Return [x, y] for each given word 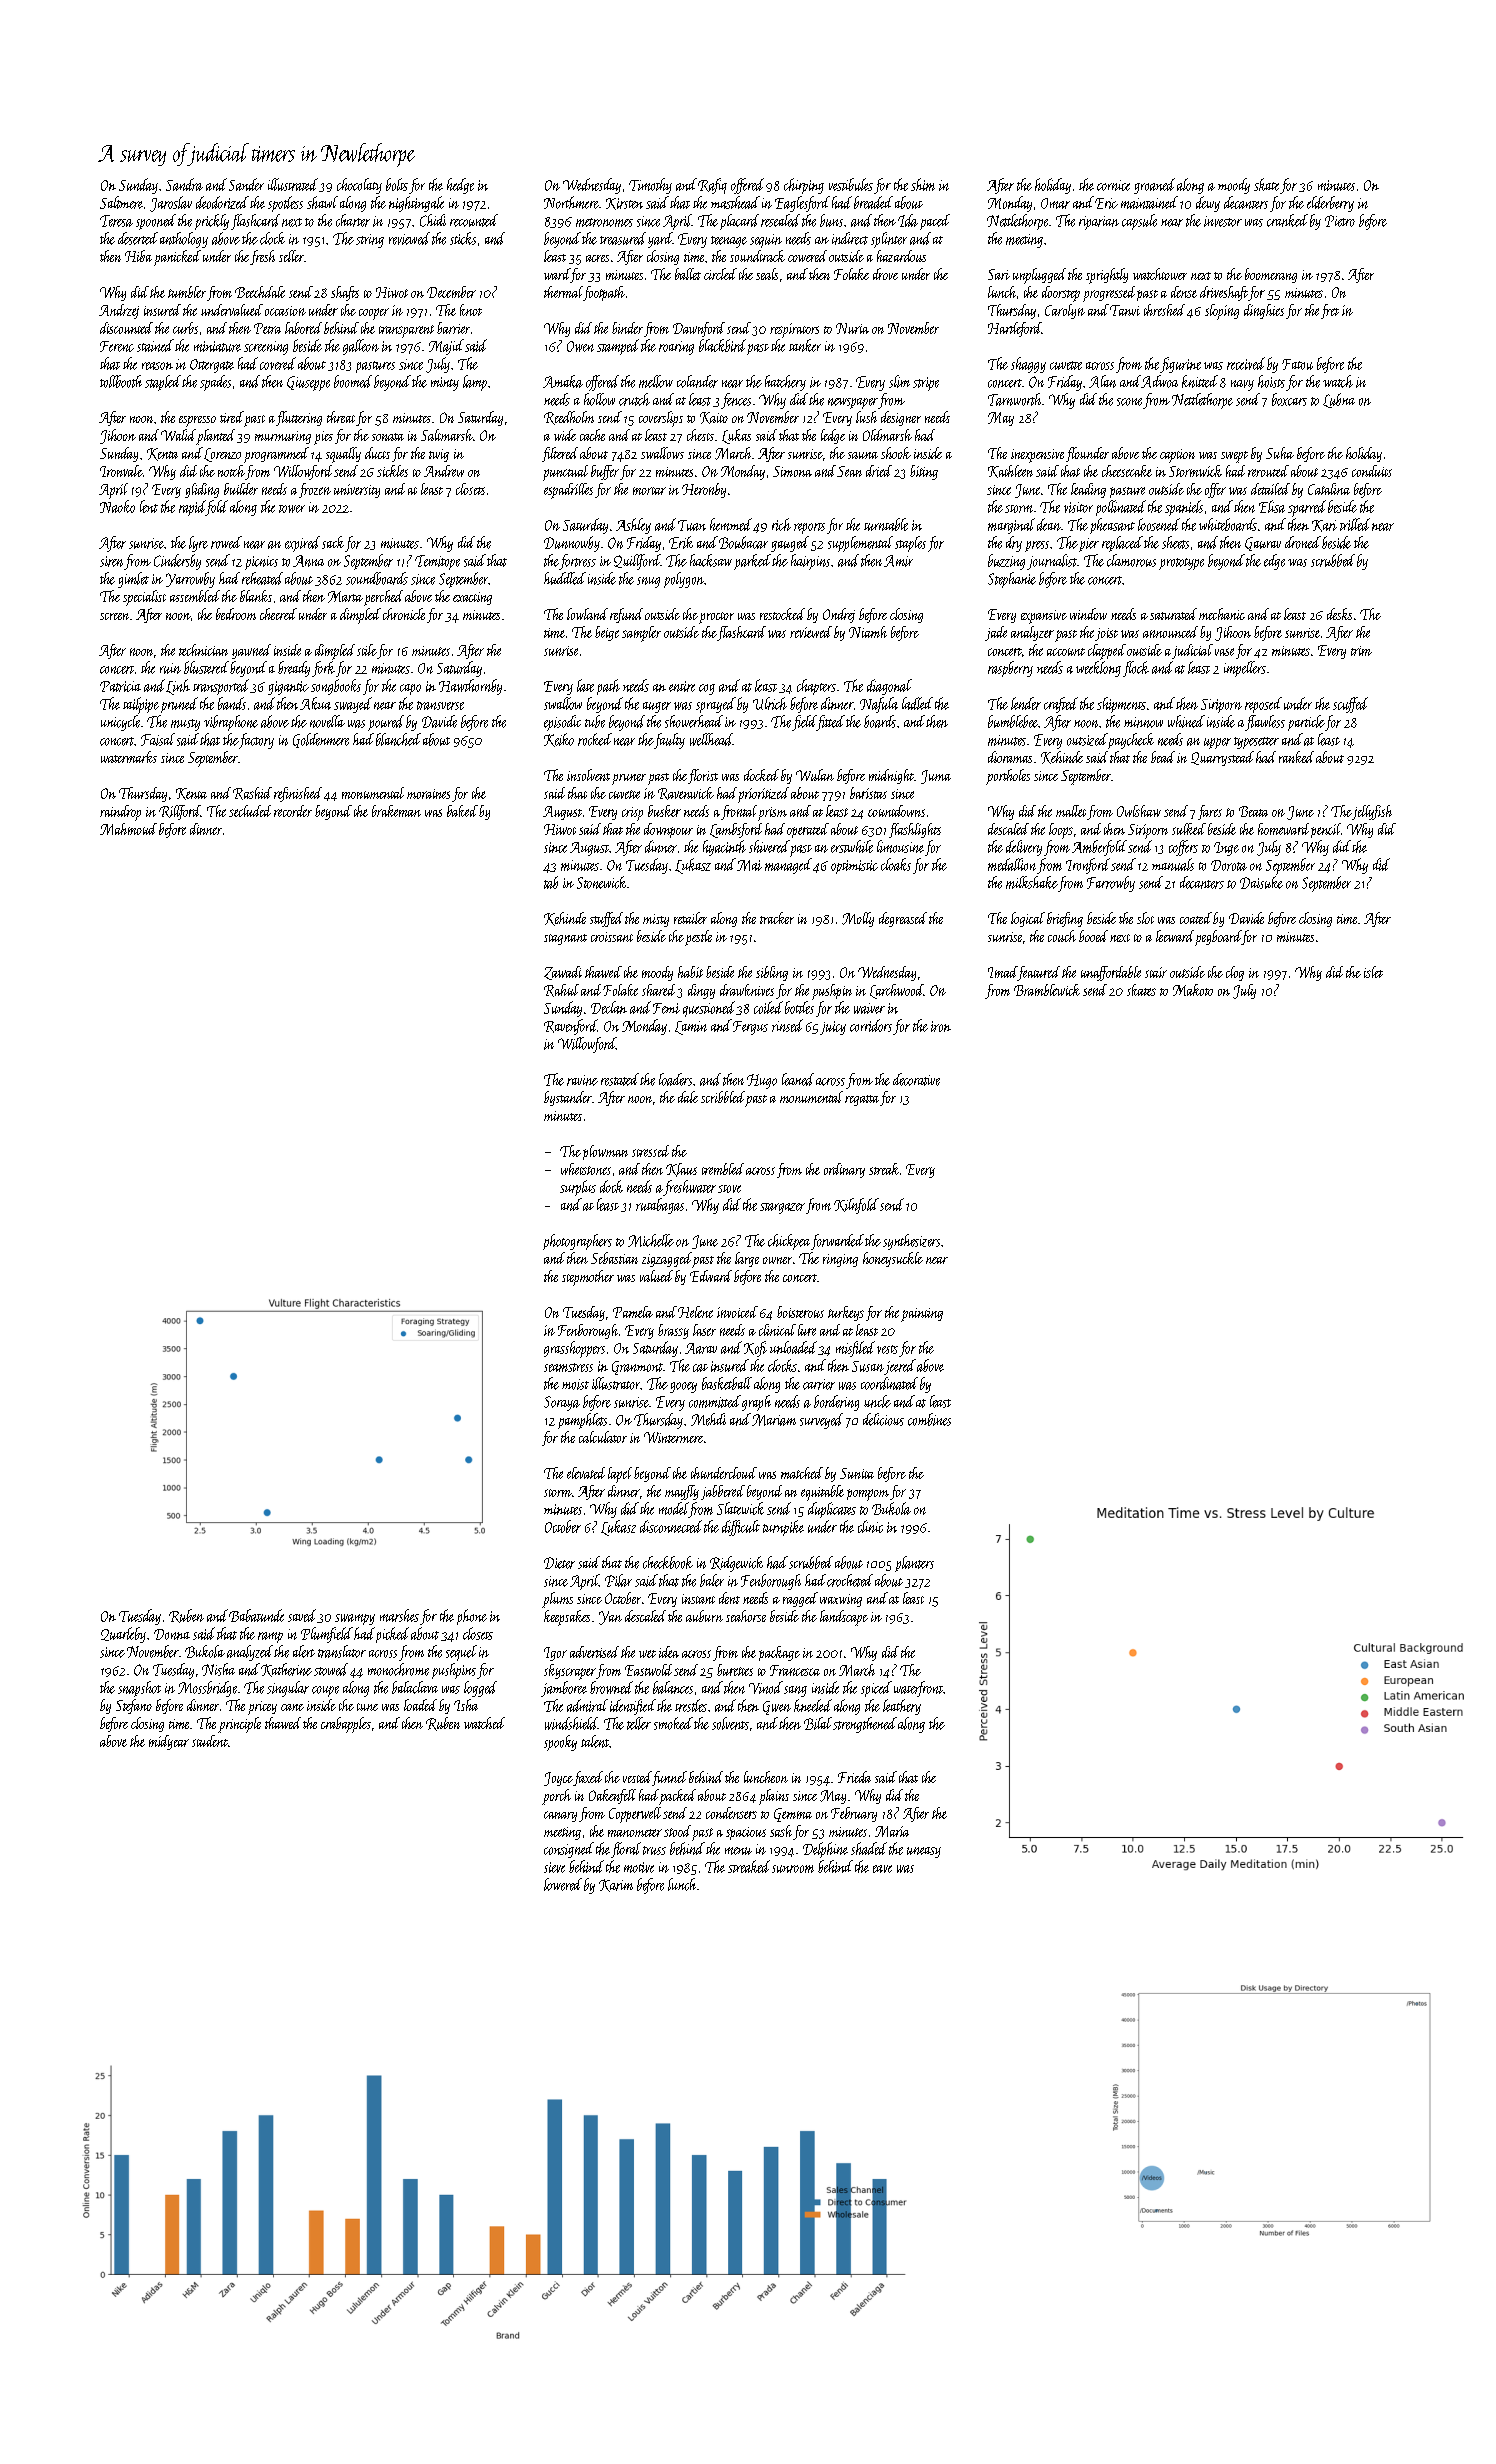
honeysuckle [893, 1259]
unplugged [1039, 276]
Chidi [433, 220]
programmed [276, 455]
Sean [849, 471]
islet [1373, 972]
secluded [250, 811]
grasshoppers [574, 1349]
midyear [169, 1742]
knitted [1200, 381]
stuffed [606, 919]
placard [739, 222]
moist [575, 1384]
